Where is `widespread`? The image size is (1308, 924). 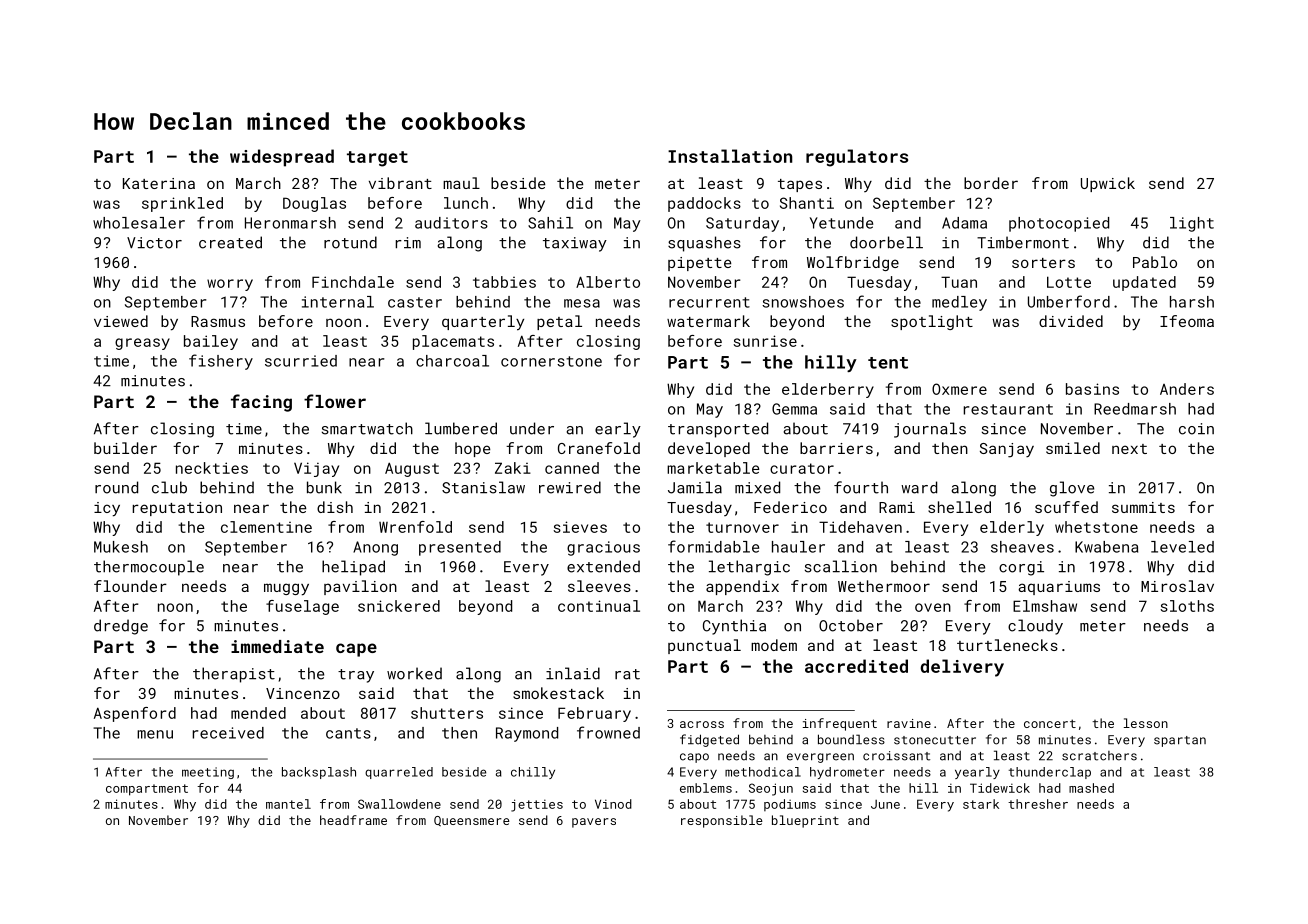
widespread is located at coordinates (282, 158).
